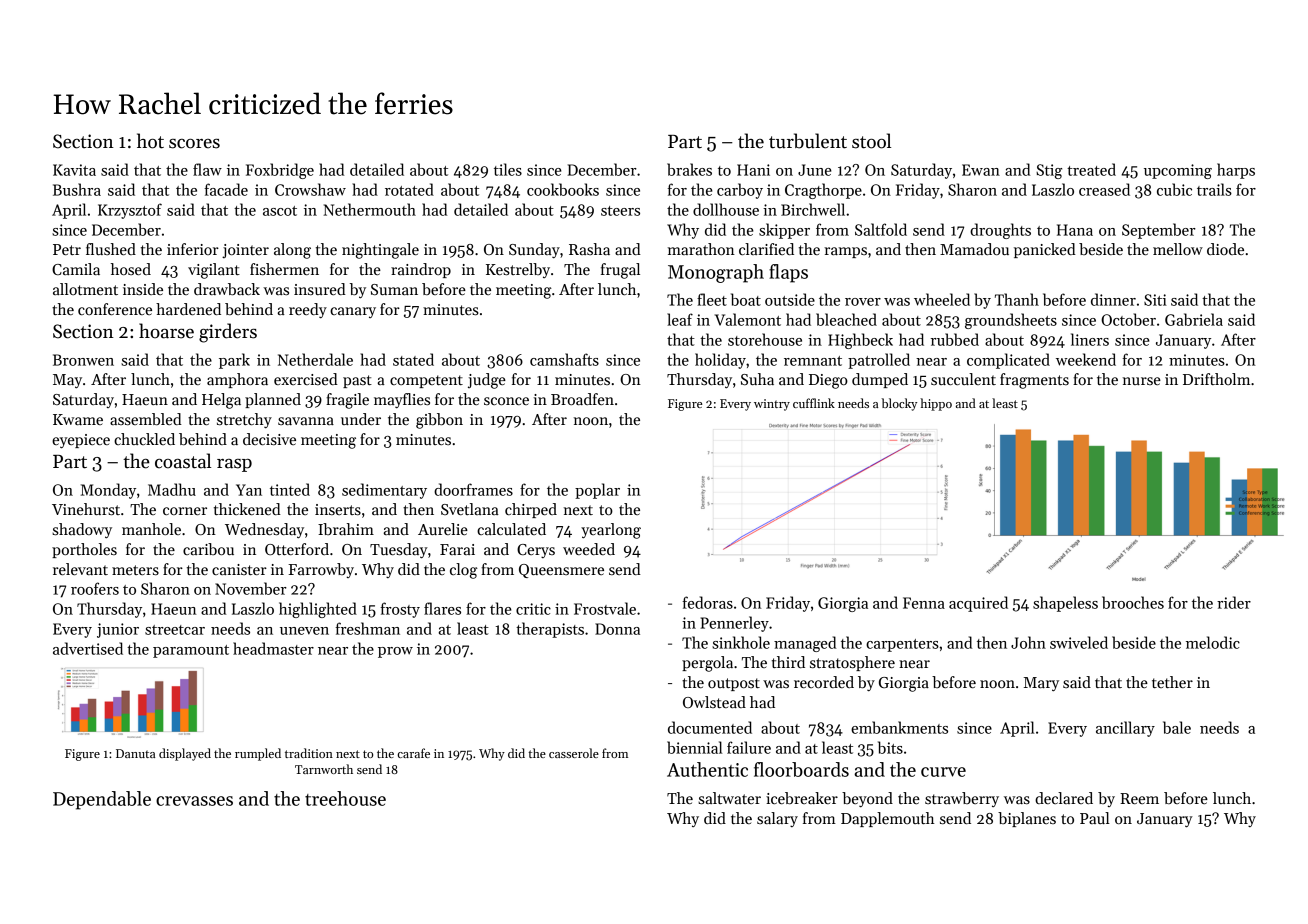  I want to click on stool, so click(871, 141).
